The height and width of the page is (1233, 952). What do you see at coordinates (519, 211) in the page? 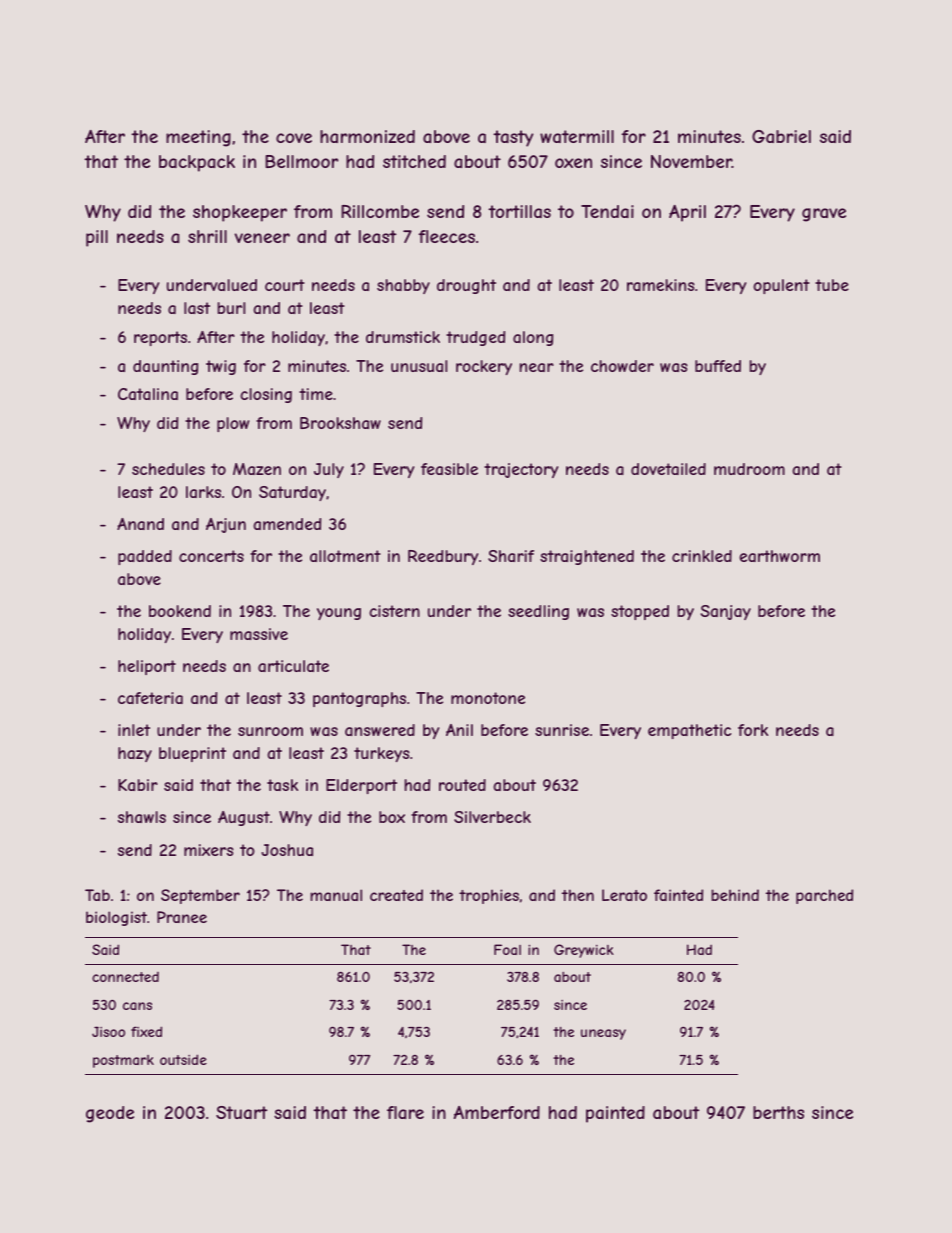
I see `tortillas` at bounding box center [519, 211].
